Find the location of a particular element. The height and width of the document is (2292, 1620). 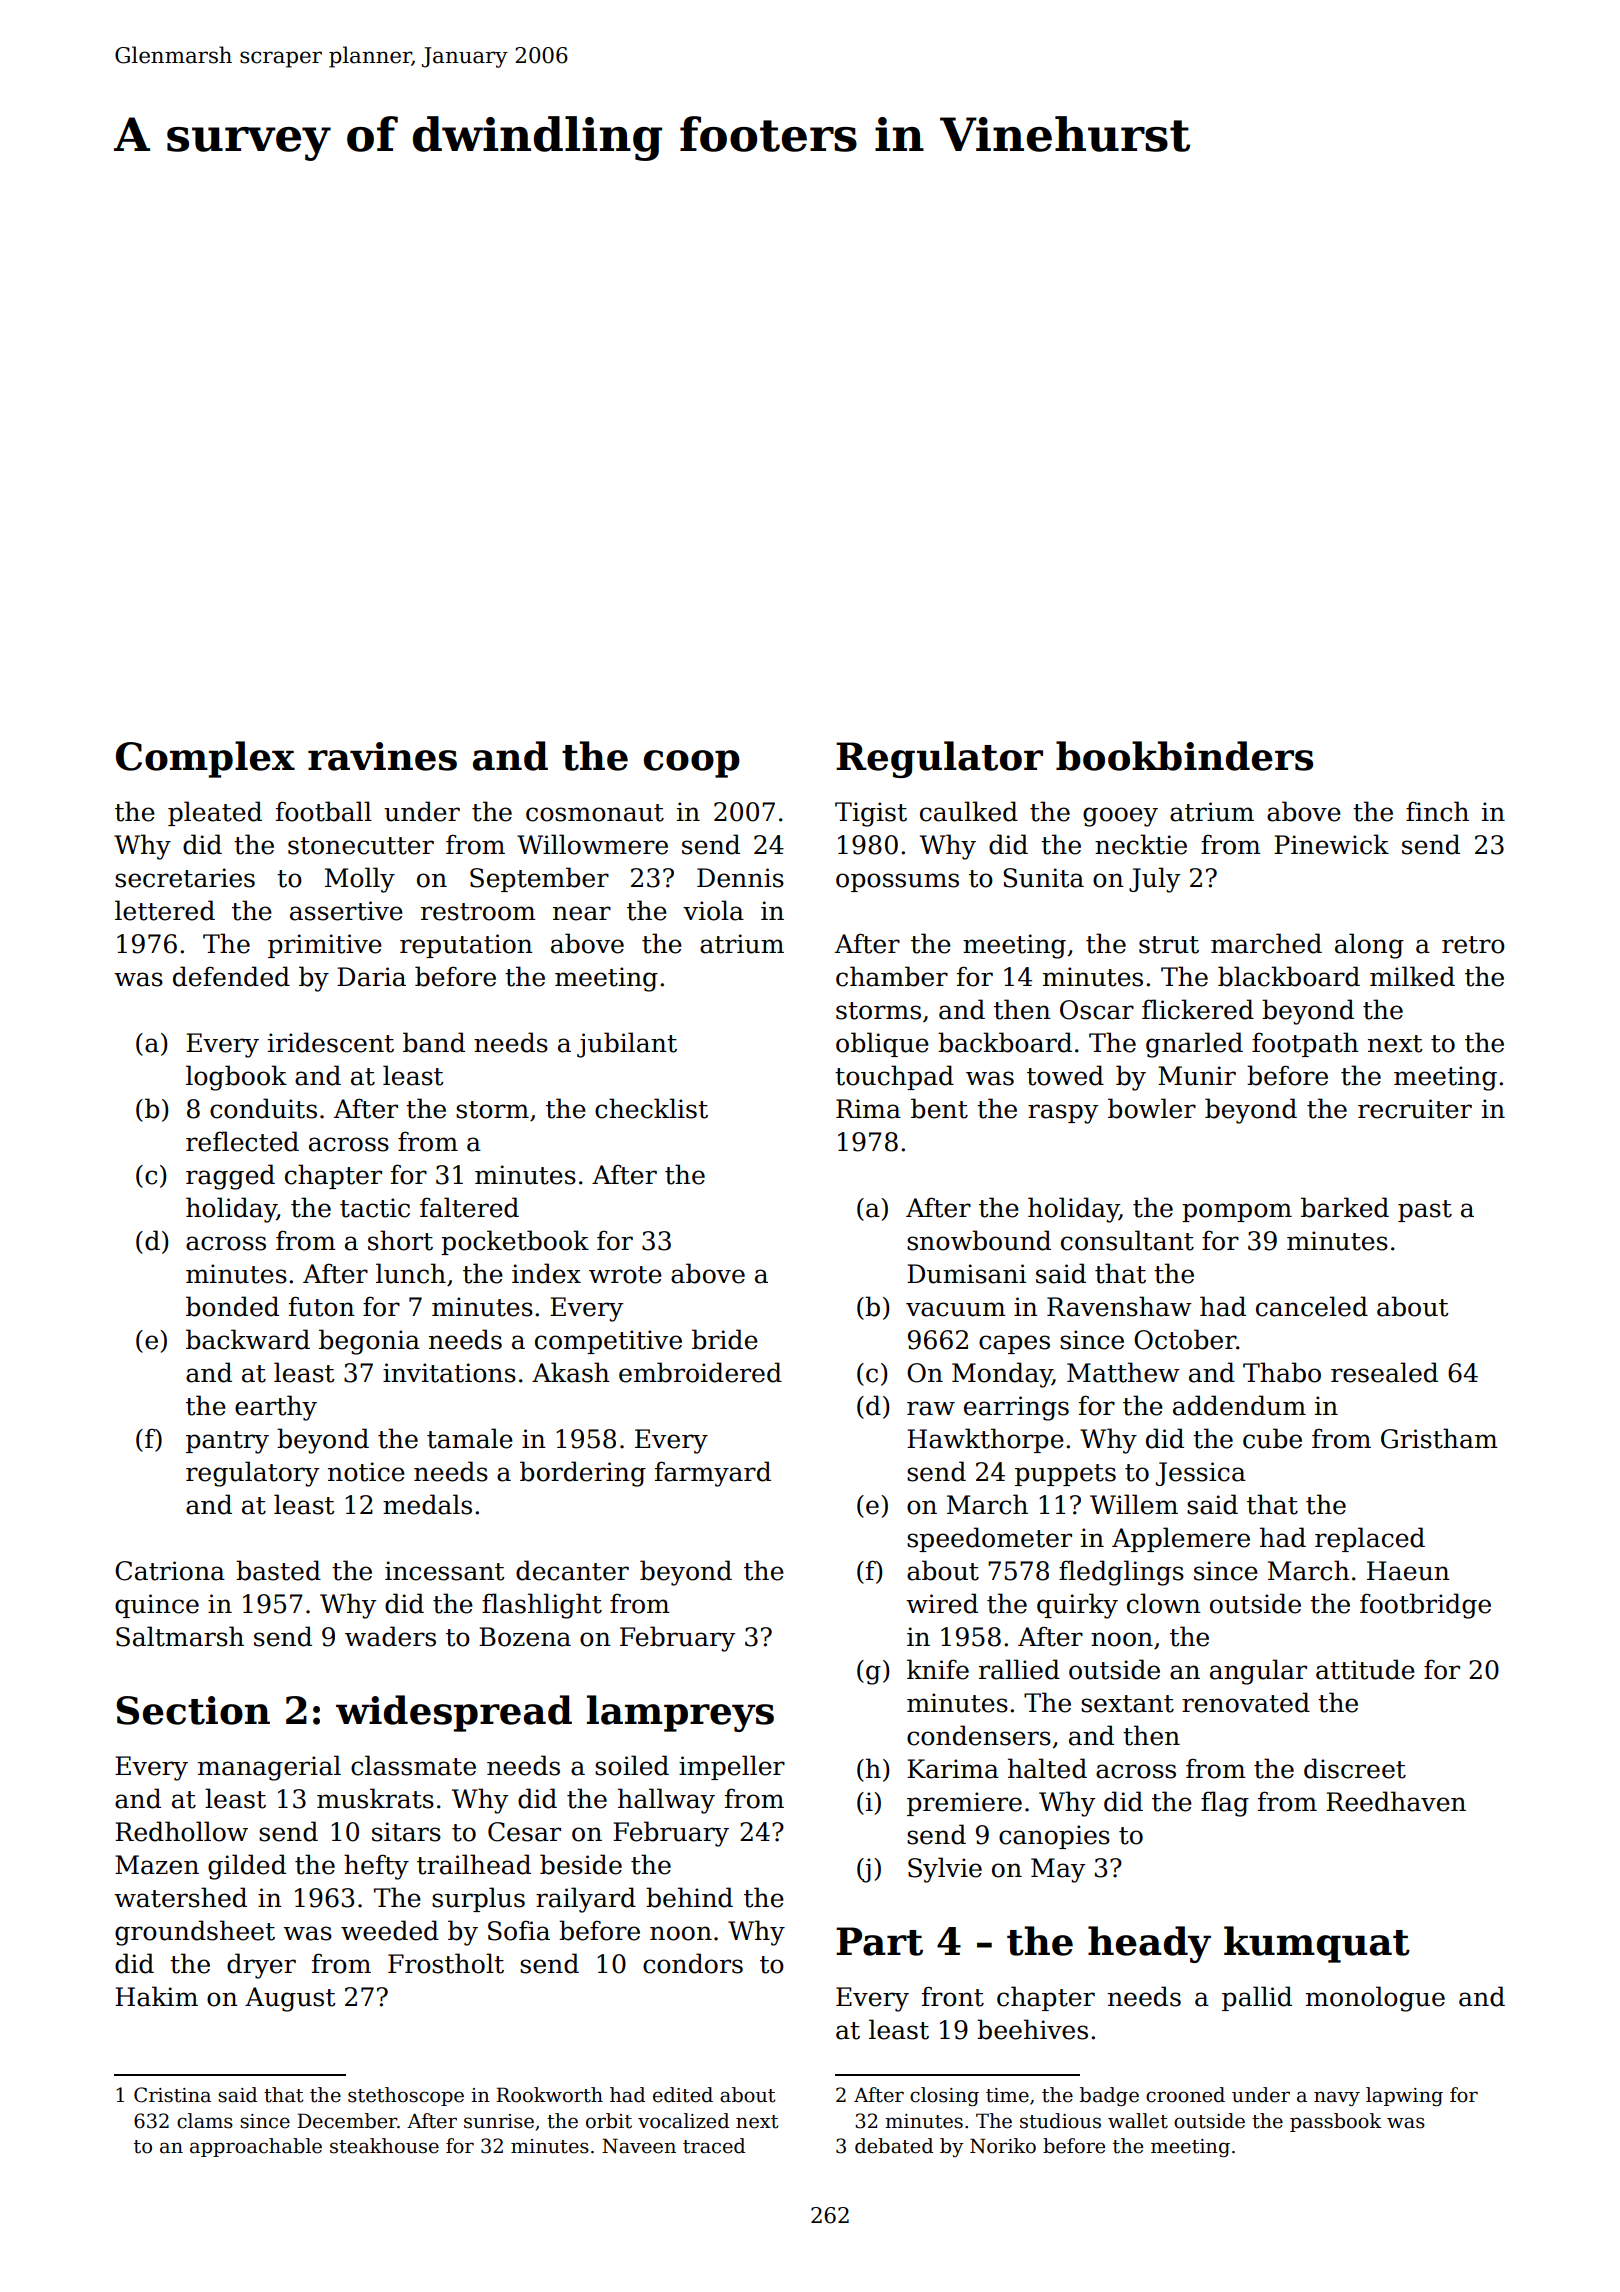

checklist is located at coordinates (651, 1108).
